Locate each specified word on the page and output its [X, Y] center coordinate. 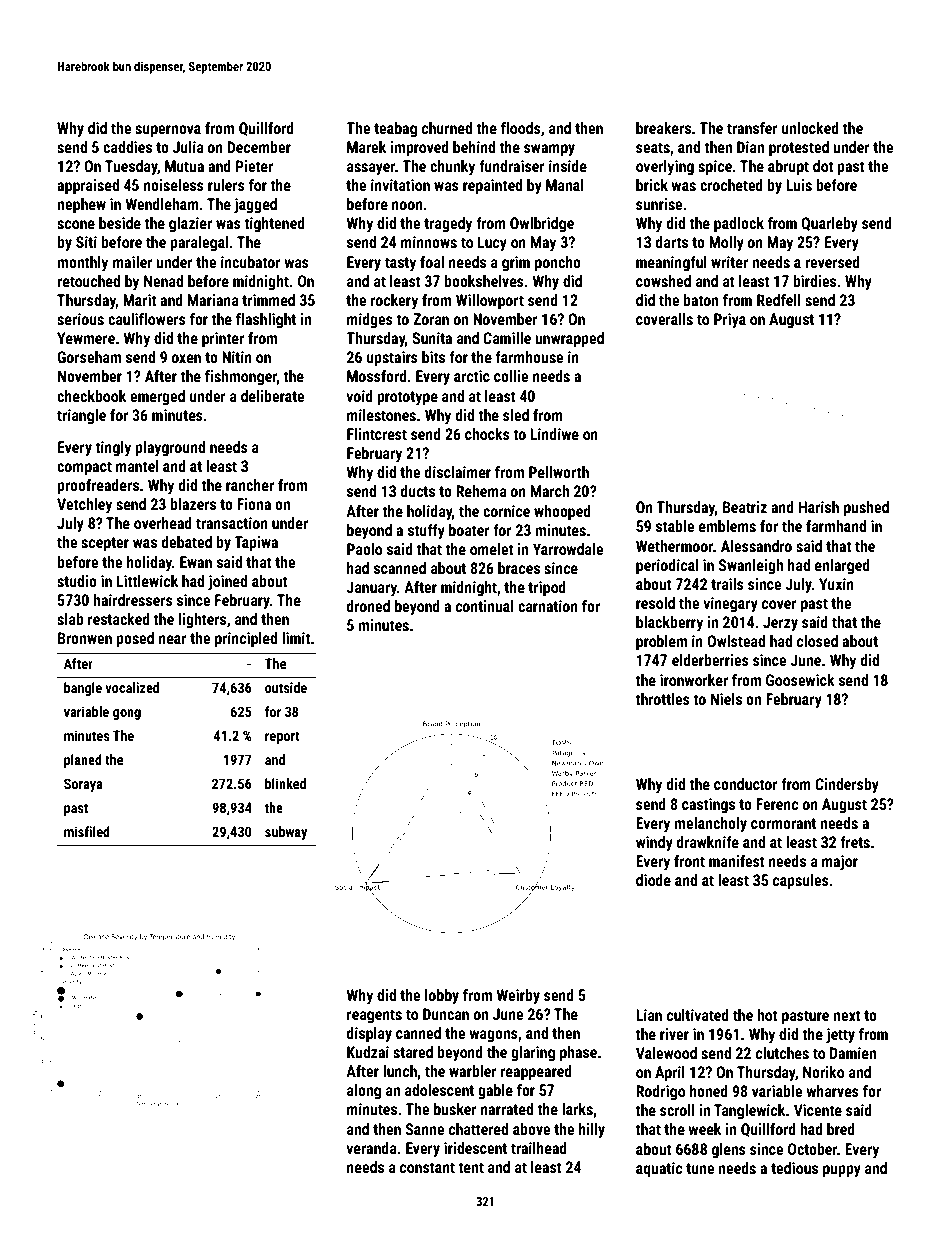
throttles [663, 699]
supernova [168, 131]
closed [817, 641]
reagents [374, 1016]
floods [521, 128]
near [173, 639]
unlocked [810, 128]
